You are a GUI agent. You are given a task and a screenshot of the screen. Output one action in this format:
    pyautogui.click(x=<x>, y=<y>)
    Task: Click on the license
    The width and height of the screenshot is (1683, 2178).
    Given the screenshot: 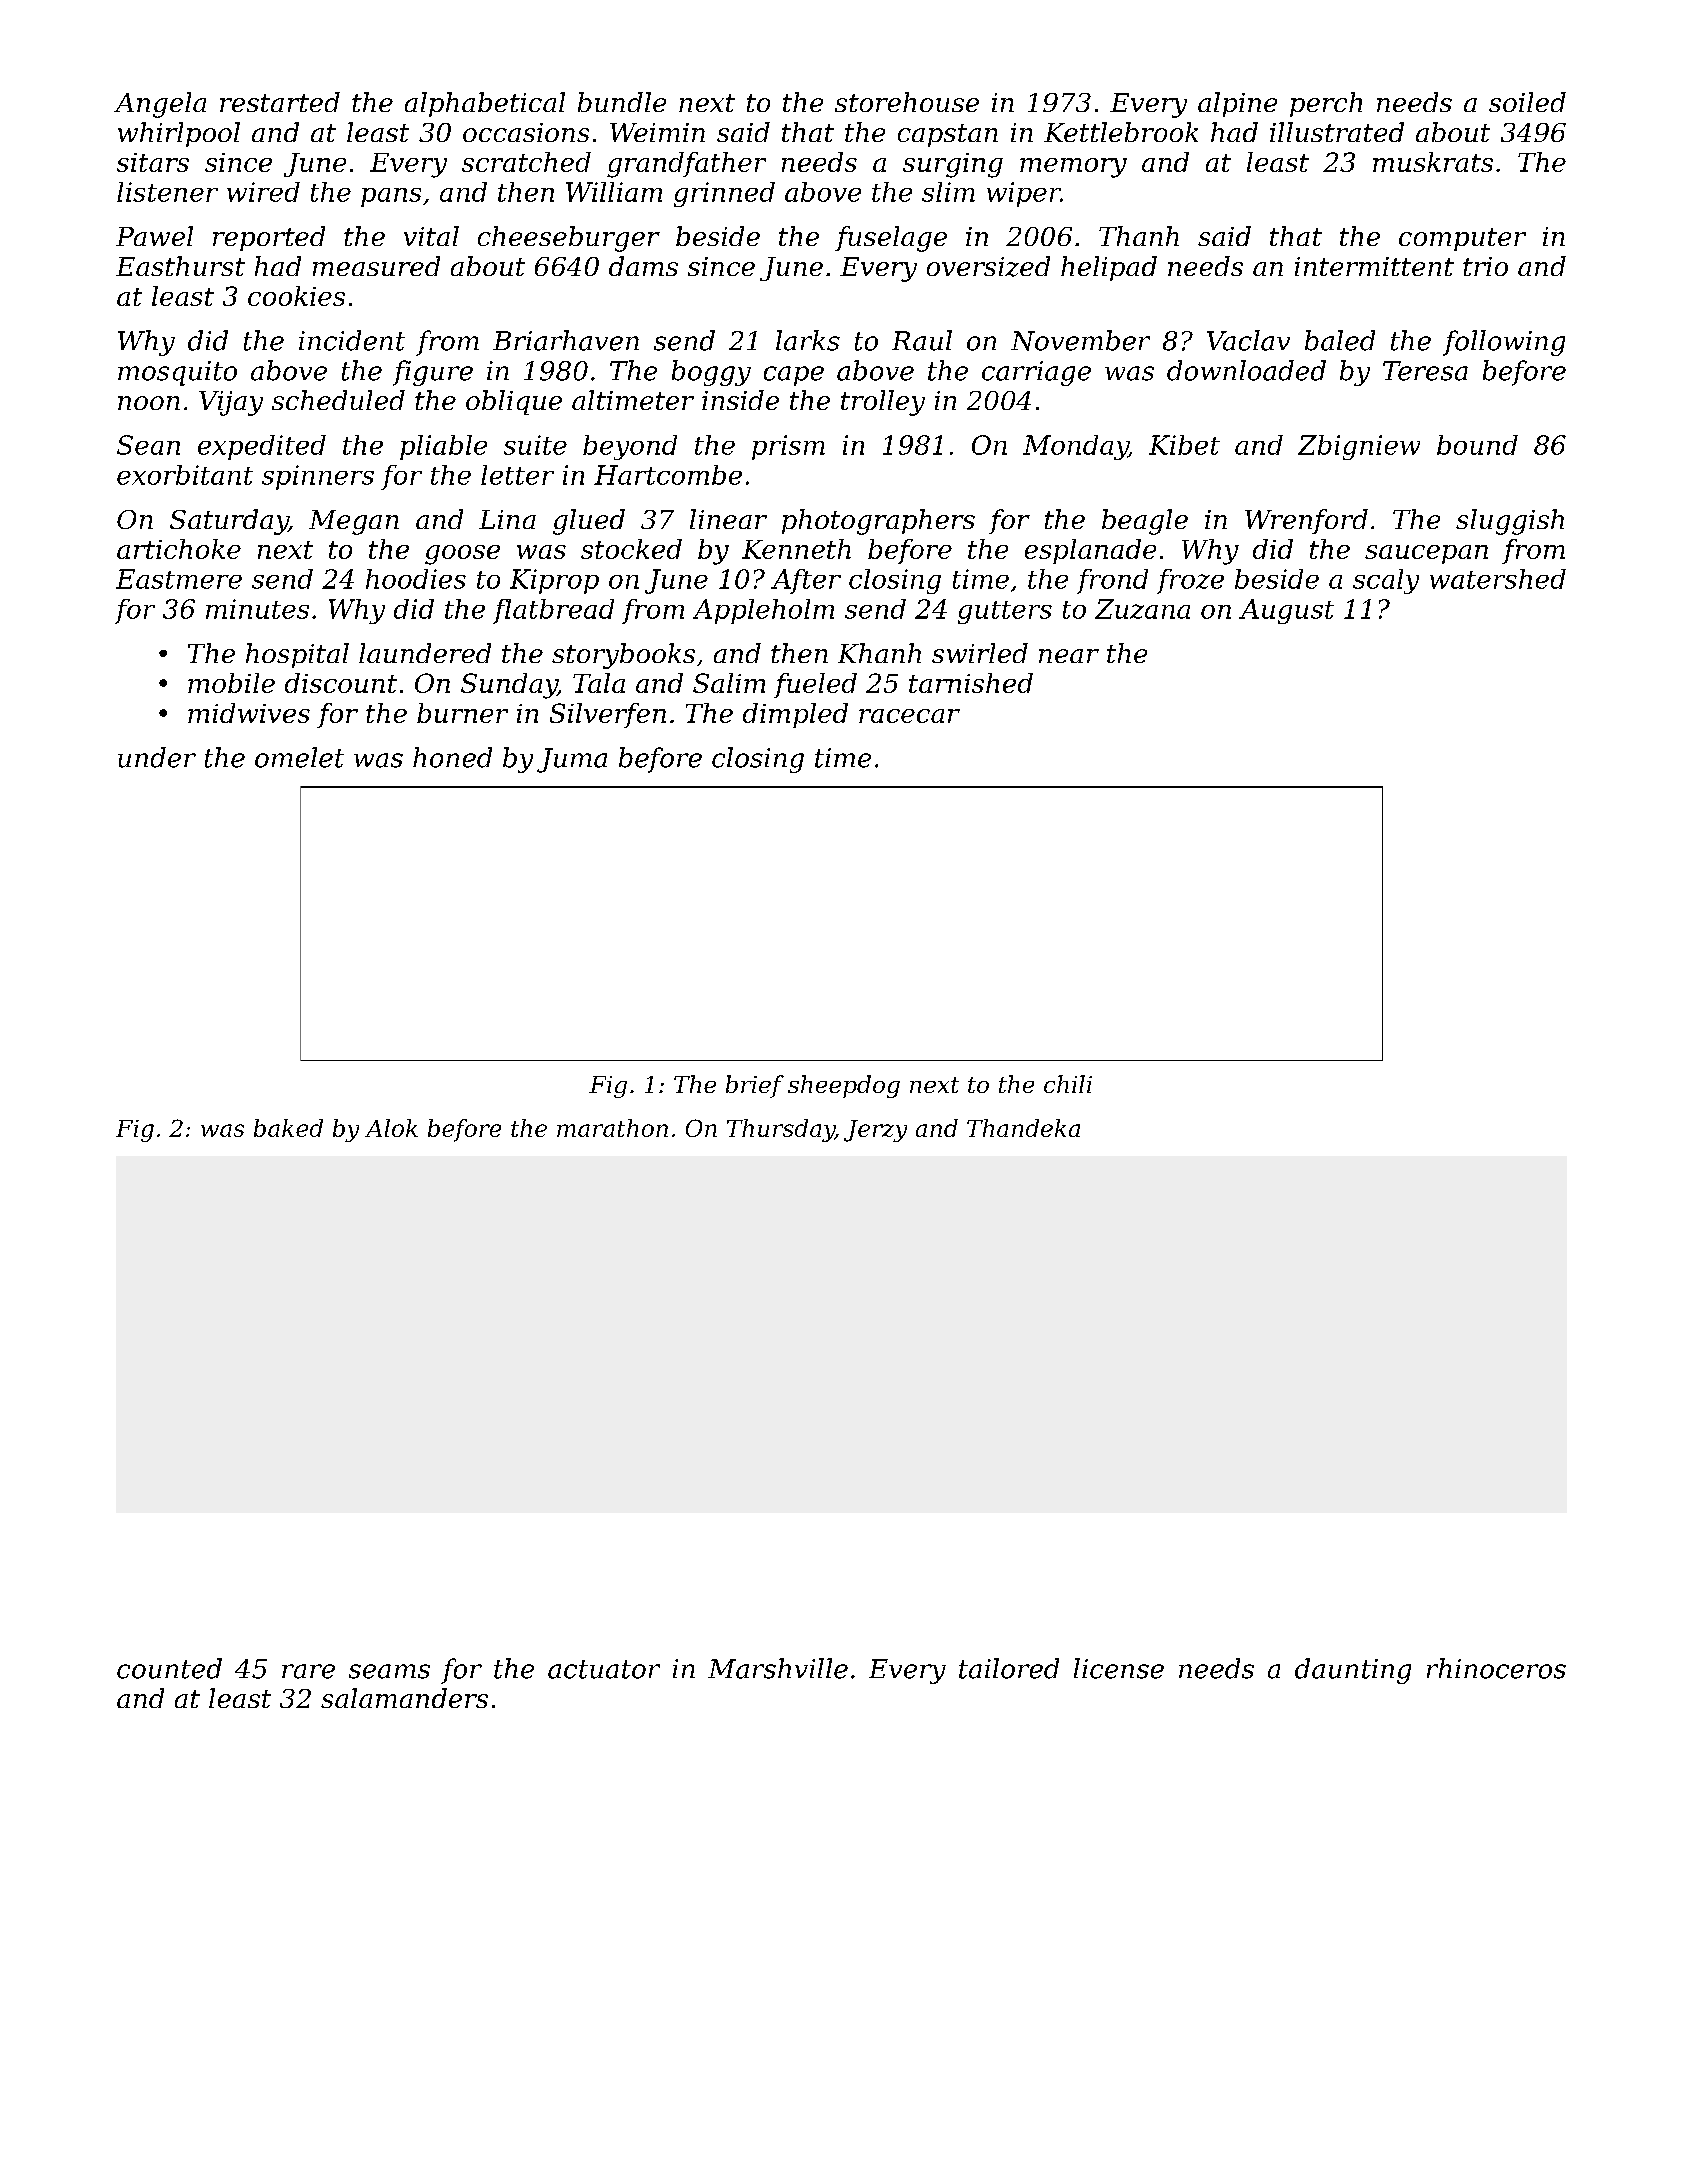 What is the action you would take?
    pyautogui.click(x=1119, y=1668)
